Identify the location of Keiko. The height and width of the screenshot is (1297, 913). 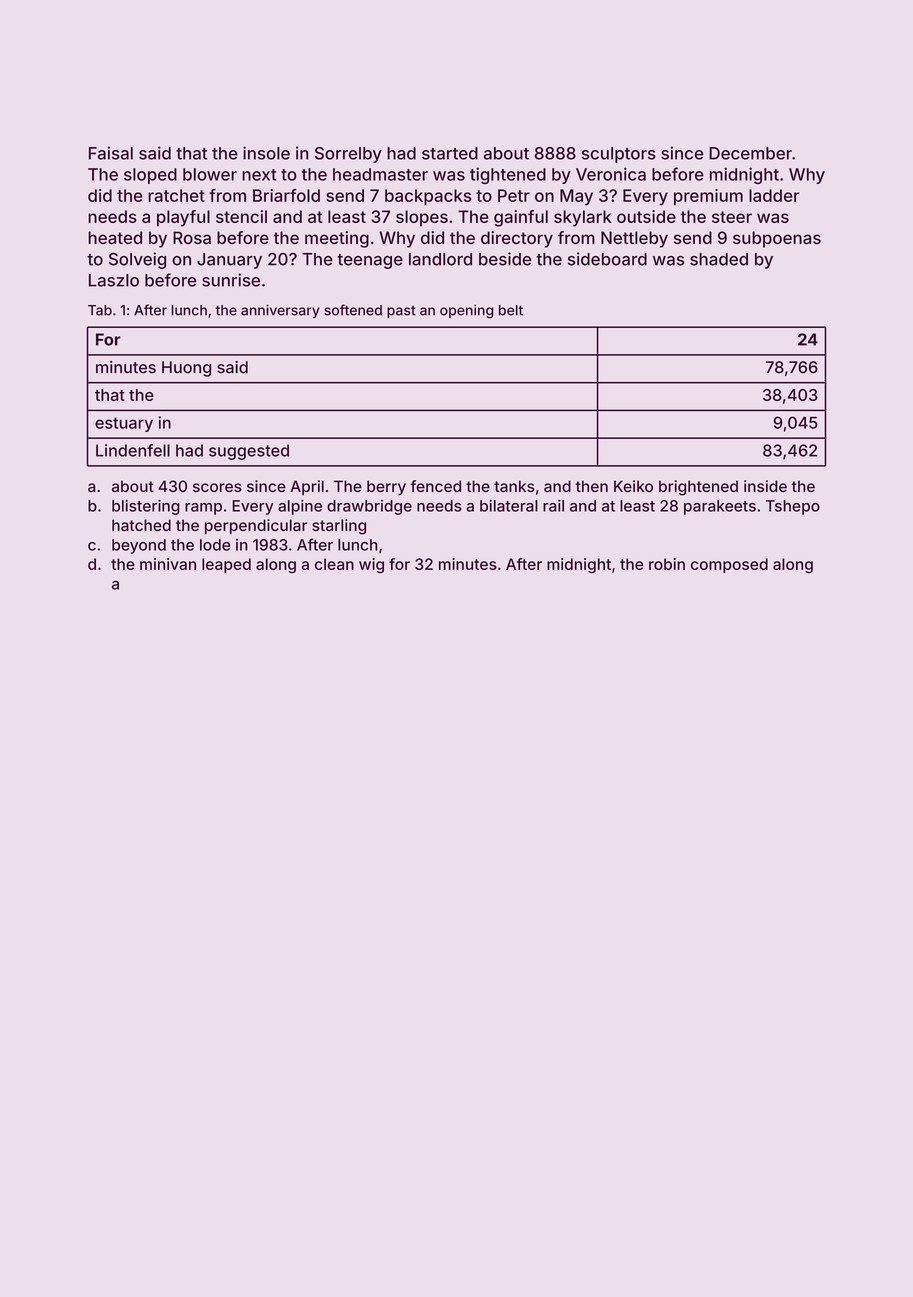
(633, 486).
